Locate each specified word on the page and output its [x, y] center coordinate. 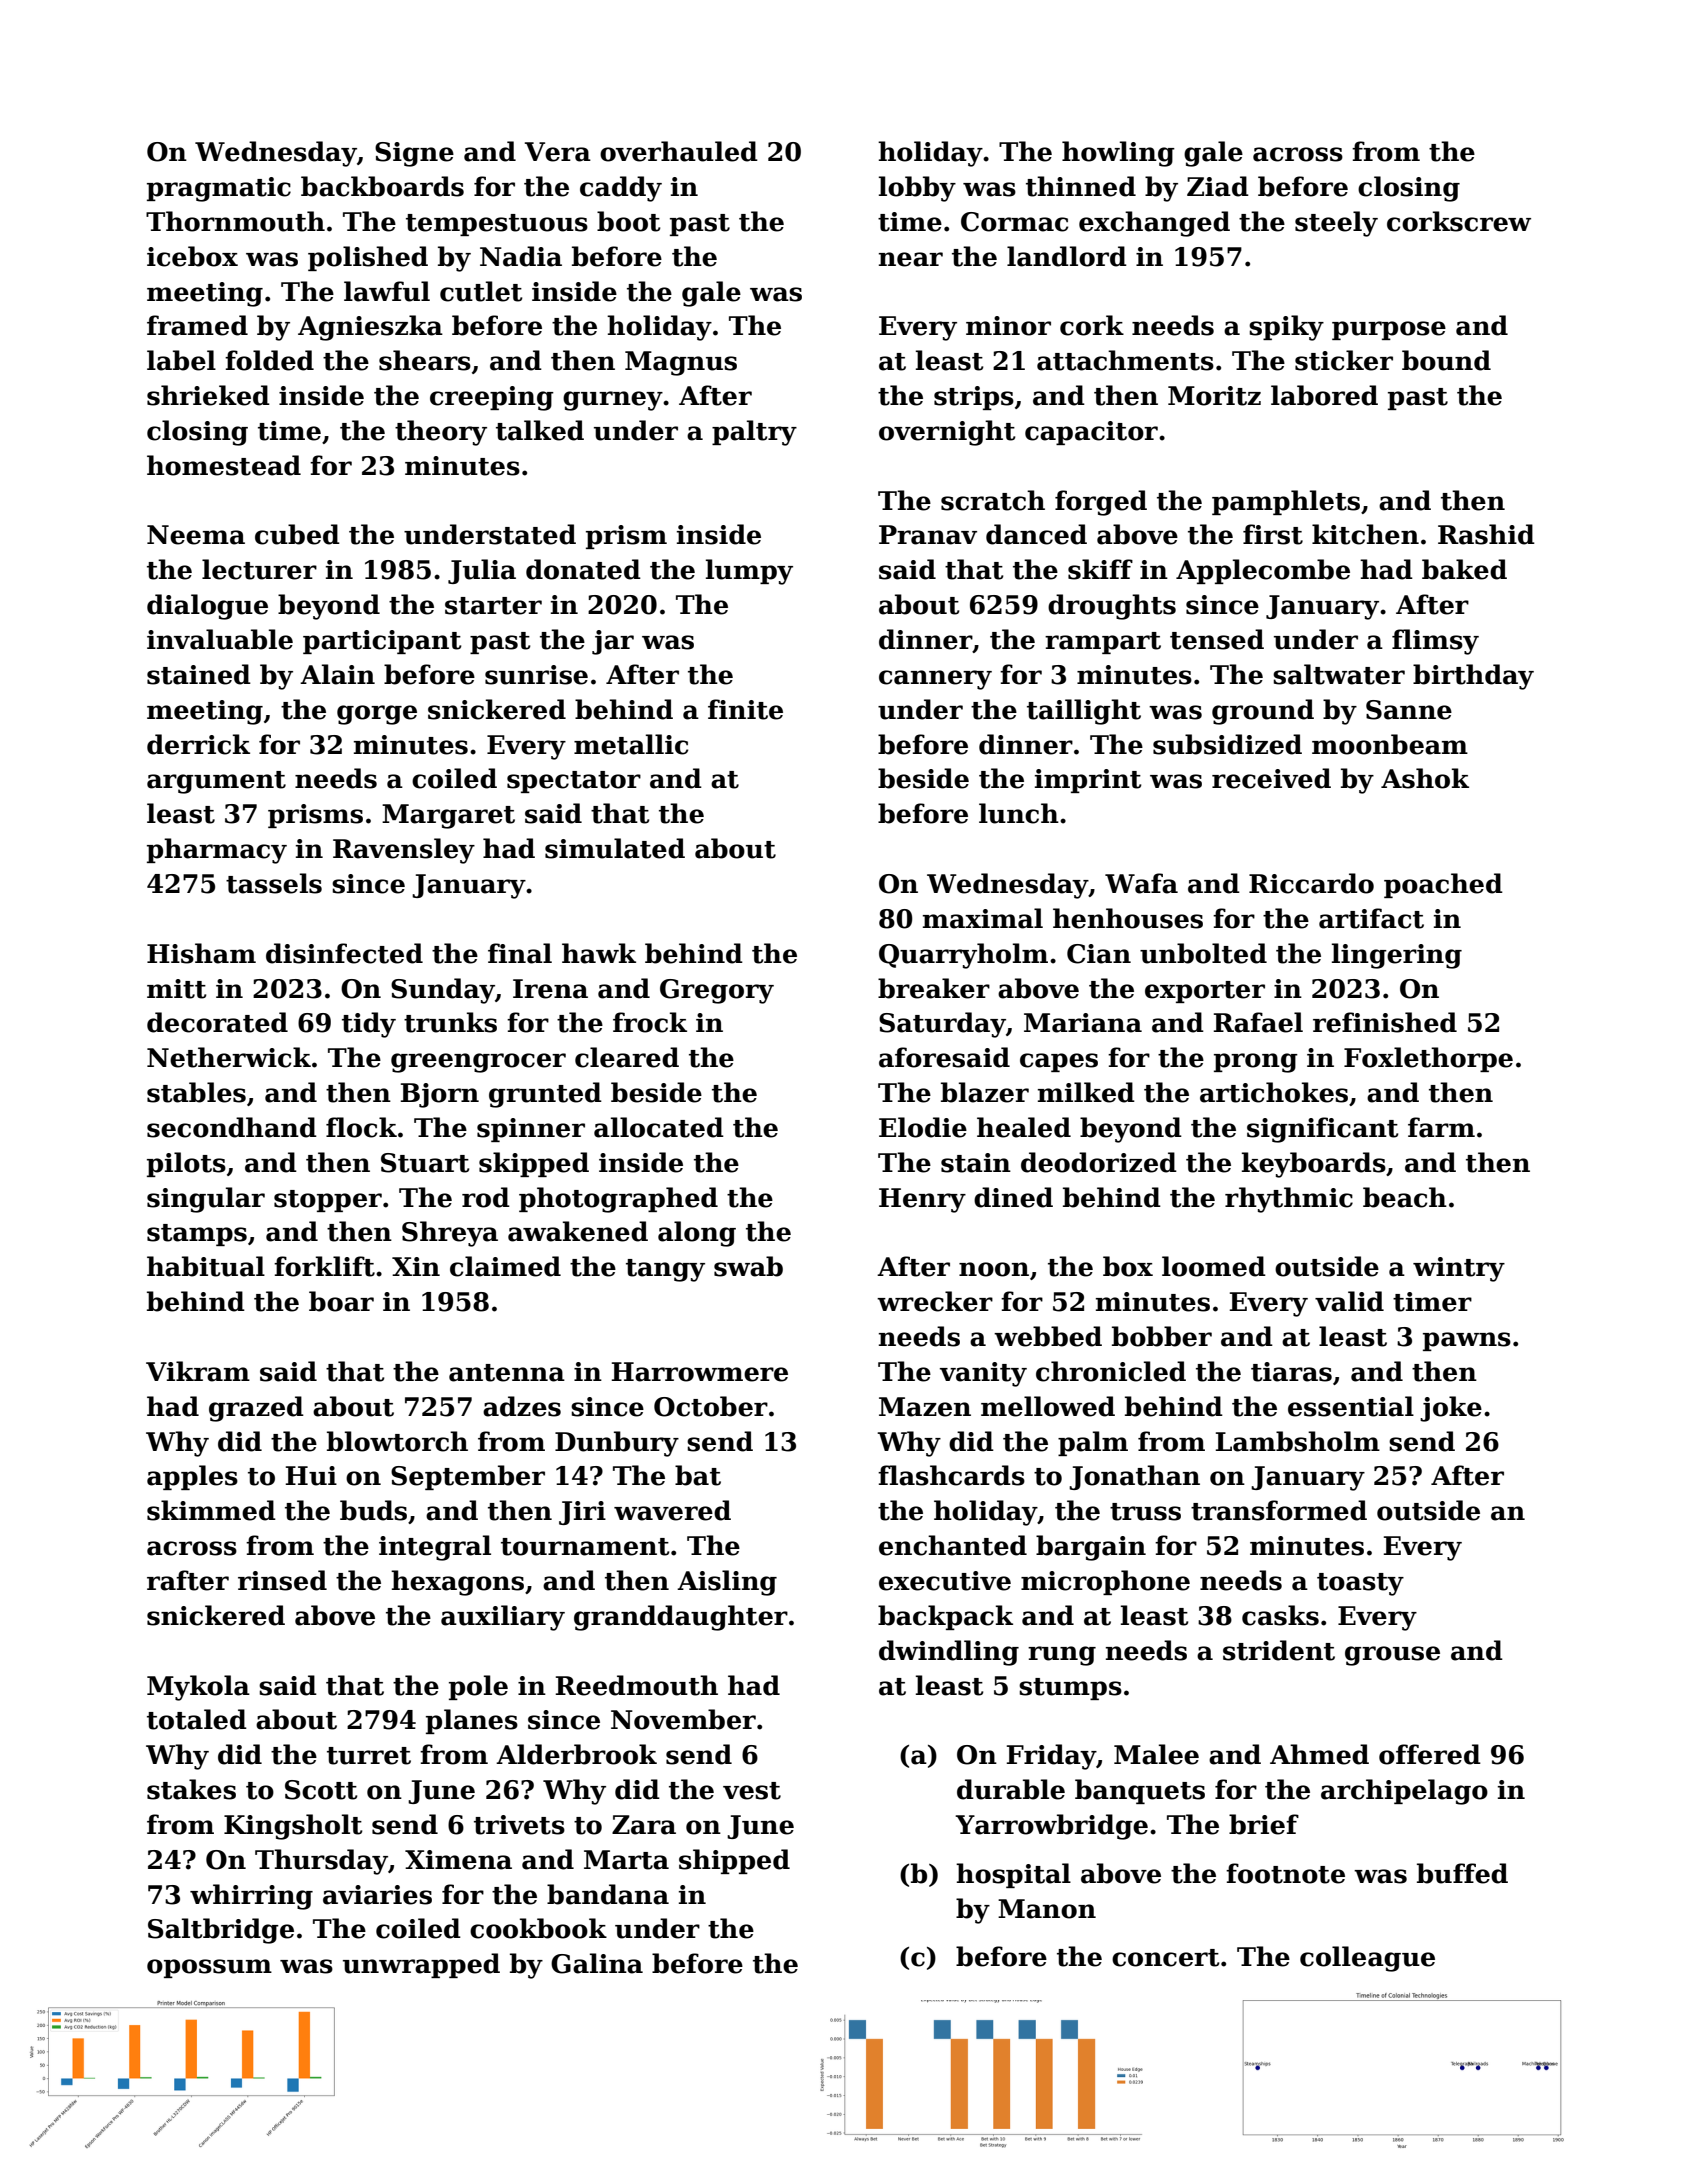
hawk [599, 953]
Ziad [1218, 186]
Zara [644, 1825]
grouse [1392, 1656]
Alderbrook [576, 1754]
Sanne [1409, 710]
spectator [574, 782]
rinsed [282, 1580]
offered [1430, 1754]
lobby [917, 189]
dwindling [949, 1653]
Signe [414, 154]
